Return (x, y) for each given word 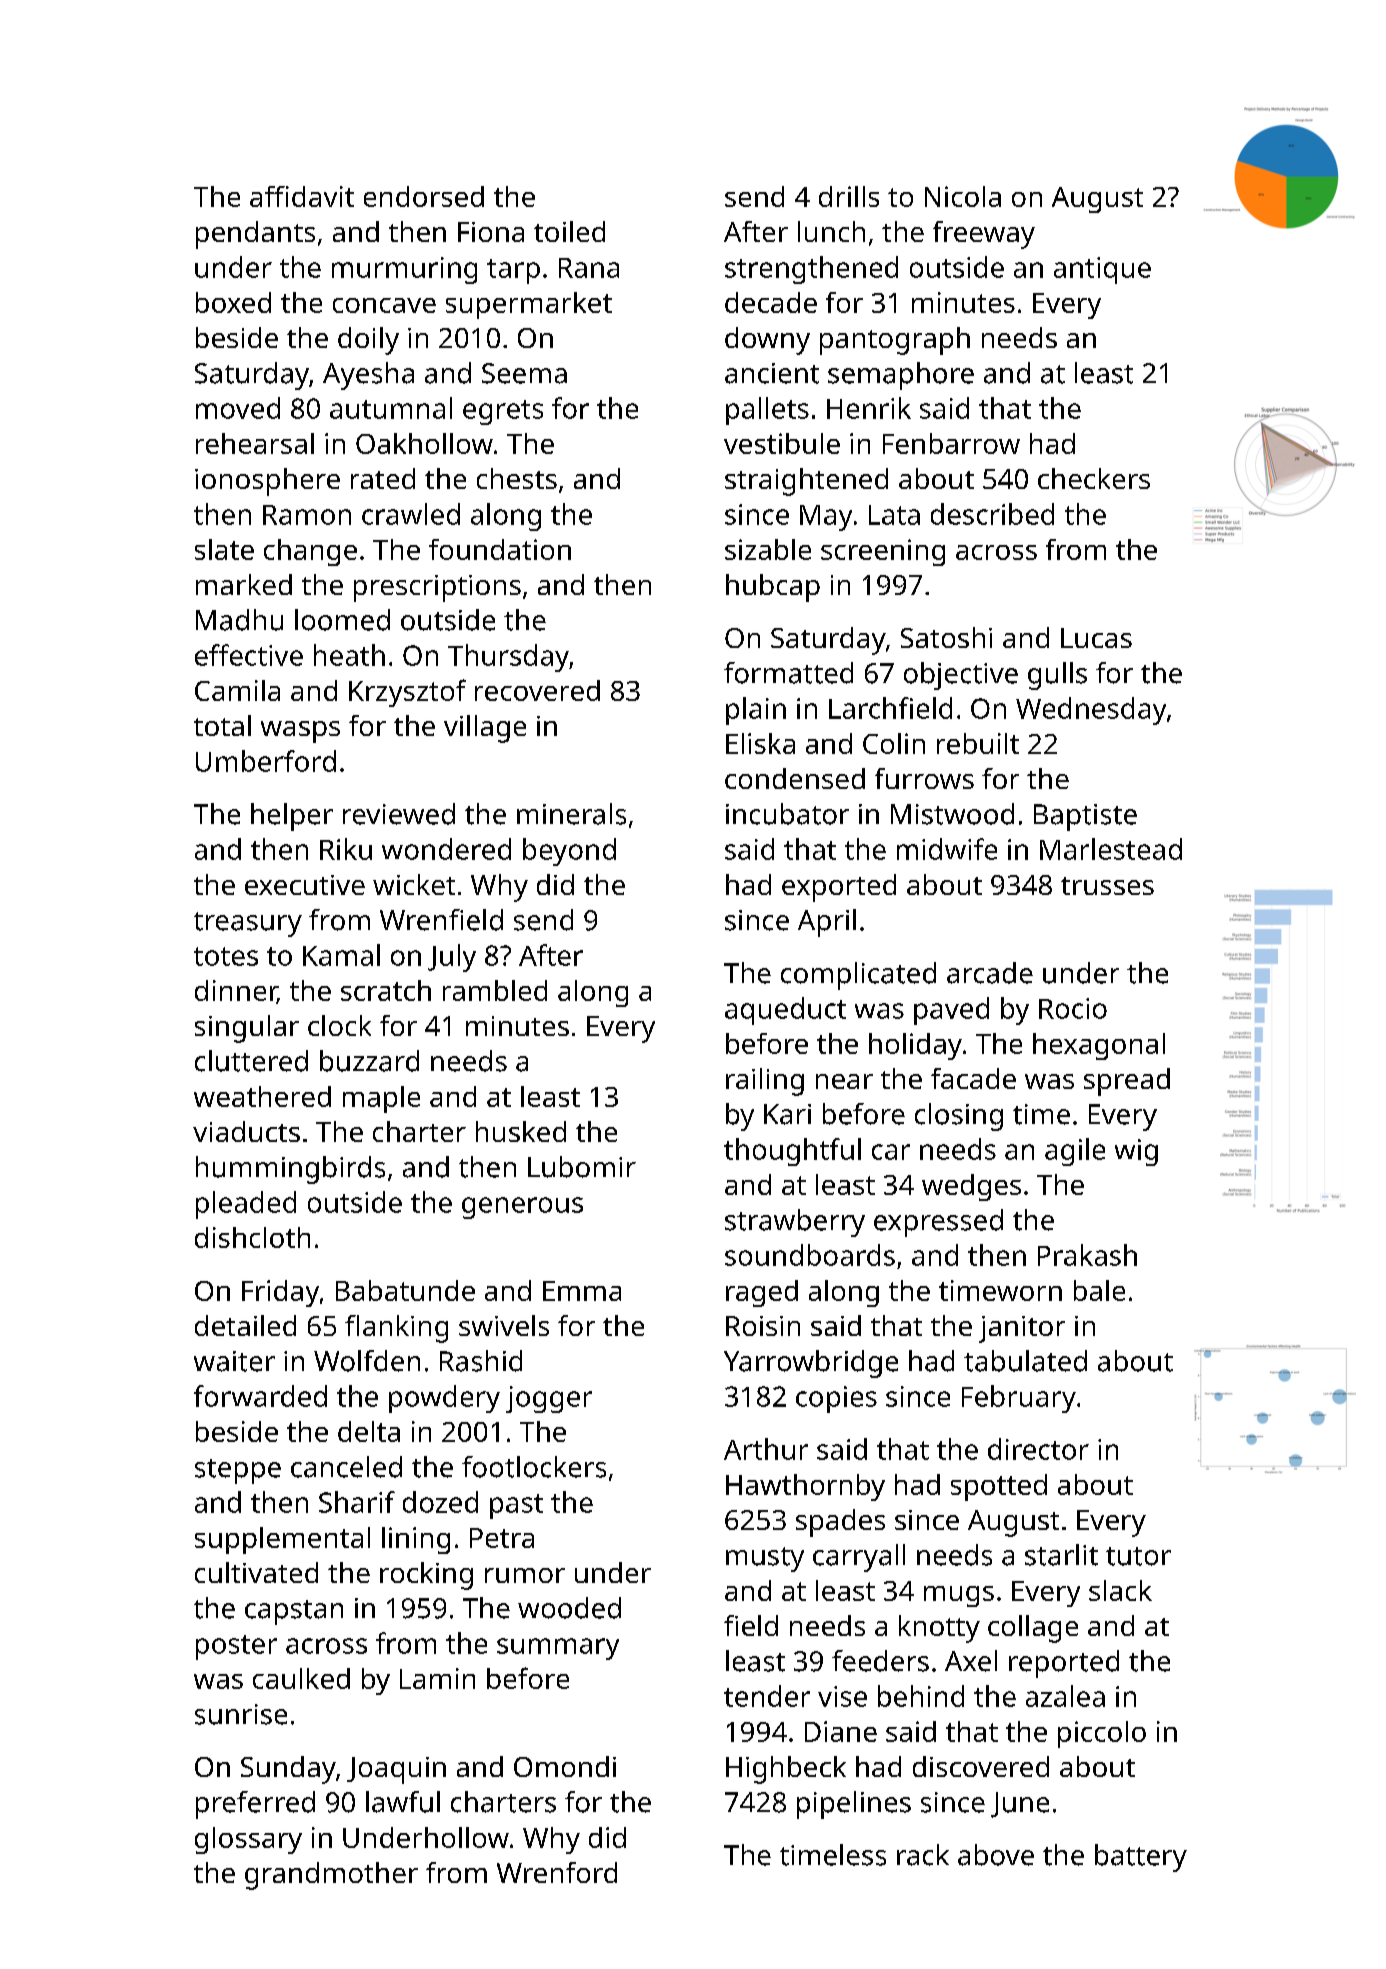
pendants (255, 235)
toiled (569, 231)
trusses (1107, 886)
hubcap (773, 588)
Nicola (963, 196)
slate (224, 549)
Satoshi (946, 637)
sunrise (241, 1714)
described (992, 514)
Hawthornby (805, 1487)
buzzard (369, 1061)
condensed (795, 778)
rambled (495, 990)
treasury (248, 924)
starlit (1061, 1555)
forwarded (260, 1396)
